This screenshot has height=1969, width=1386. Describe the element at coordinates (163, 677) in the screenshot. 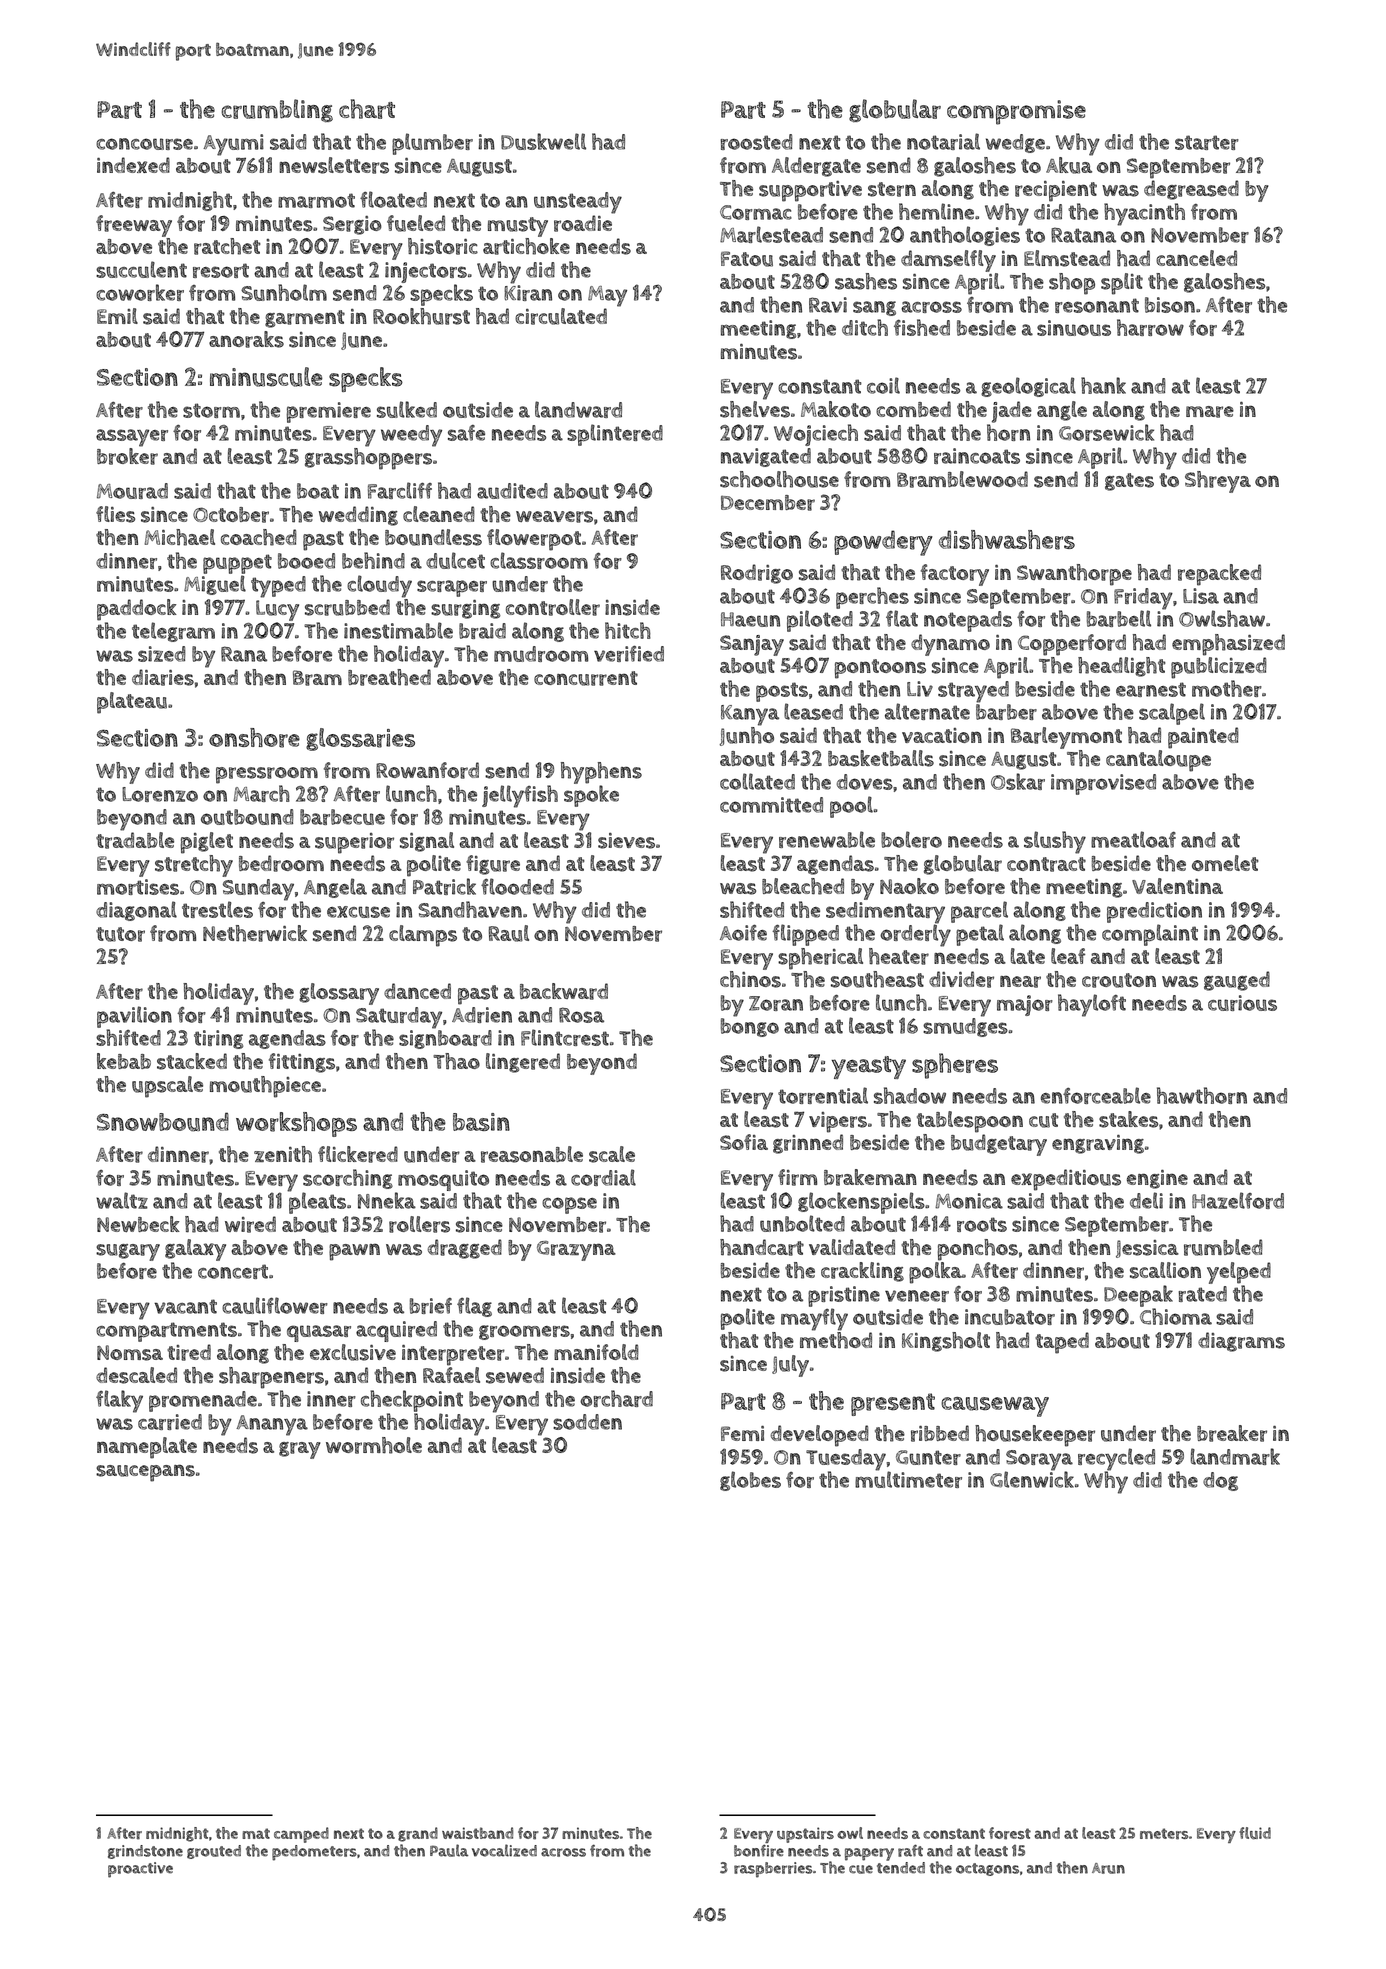

I see `diaries` at that location.
